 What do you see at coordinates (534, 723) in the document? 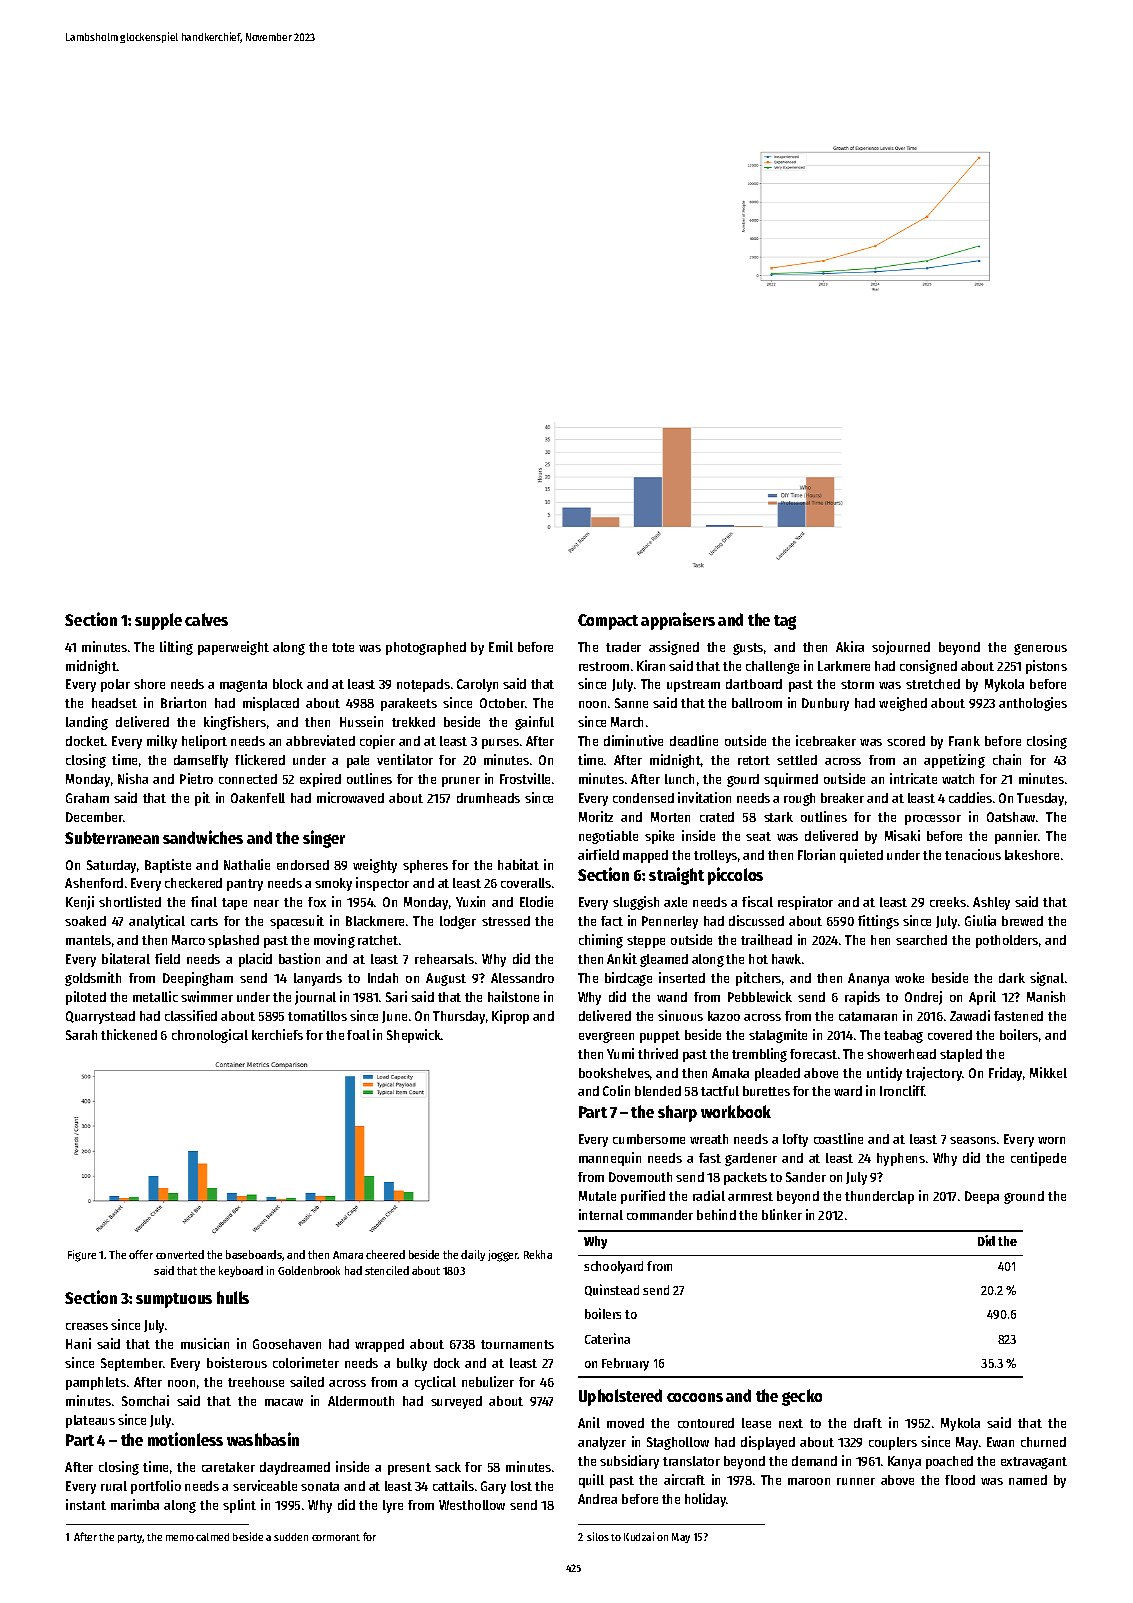
I see `gainful` at bounding box center [534, 723].
